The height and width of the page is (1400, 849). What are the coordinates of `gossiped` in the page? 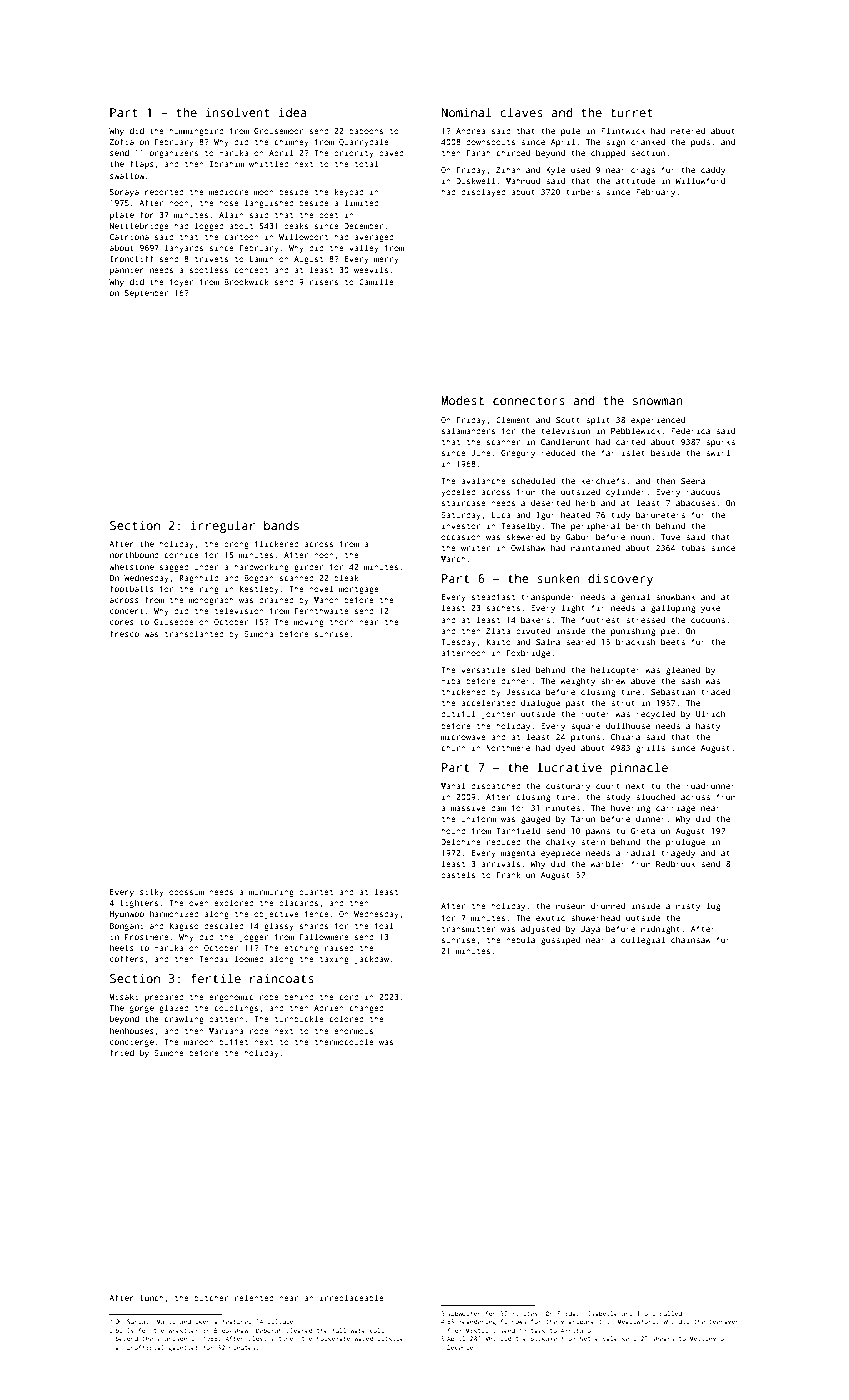 It's located at (560, 941).
